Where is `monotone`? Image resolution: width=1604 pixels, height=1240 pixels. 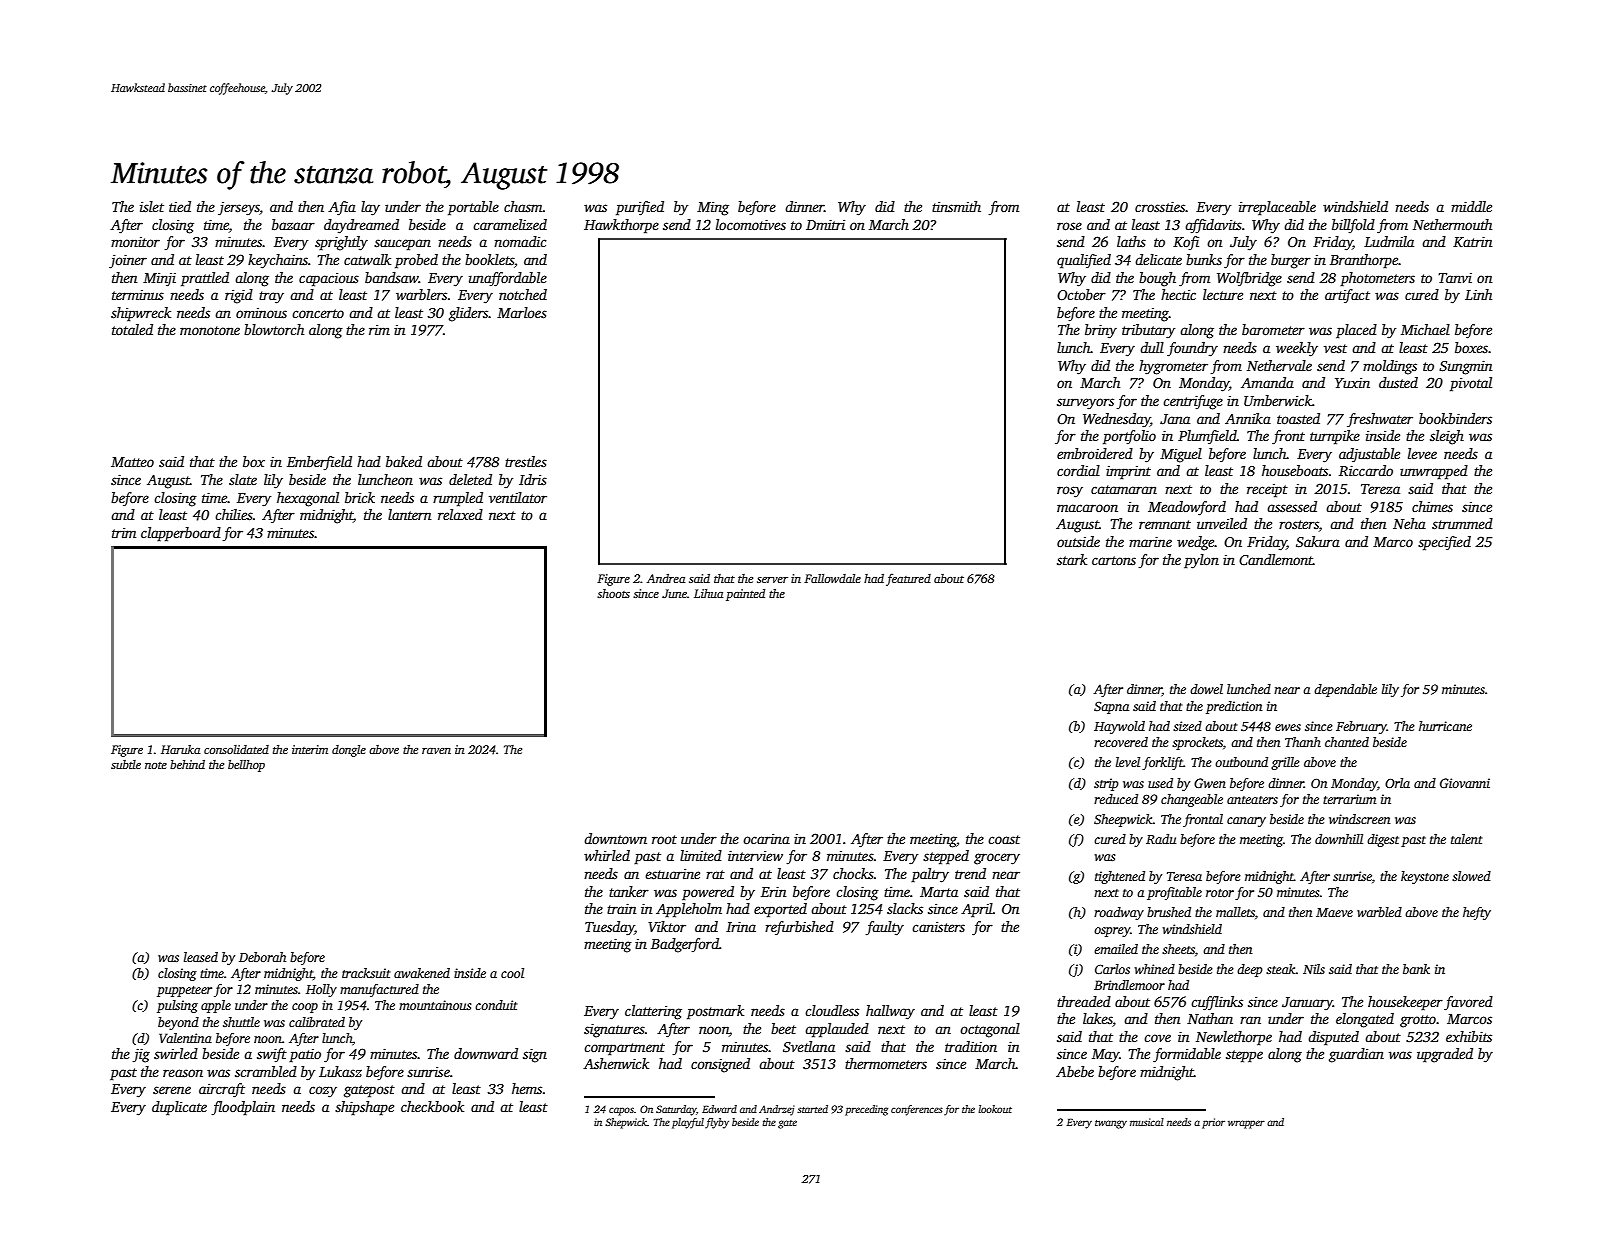
monotone is located at coordinates (210, 330).
